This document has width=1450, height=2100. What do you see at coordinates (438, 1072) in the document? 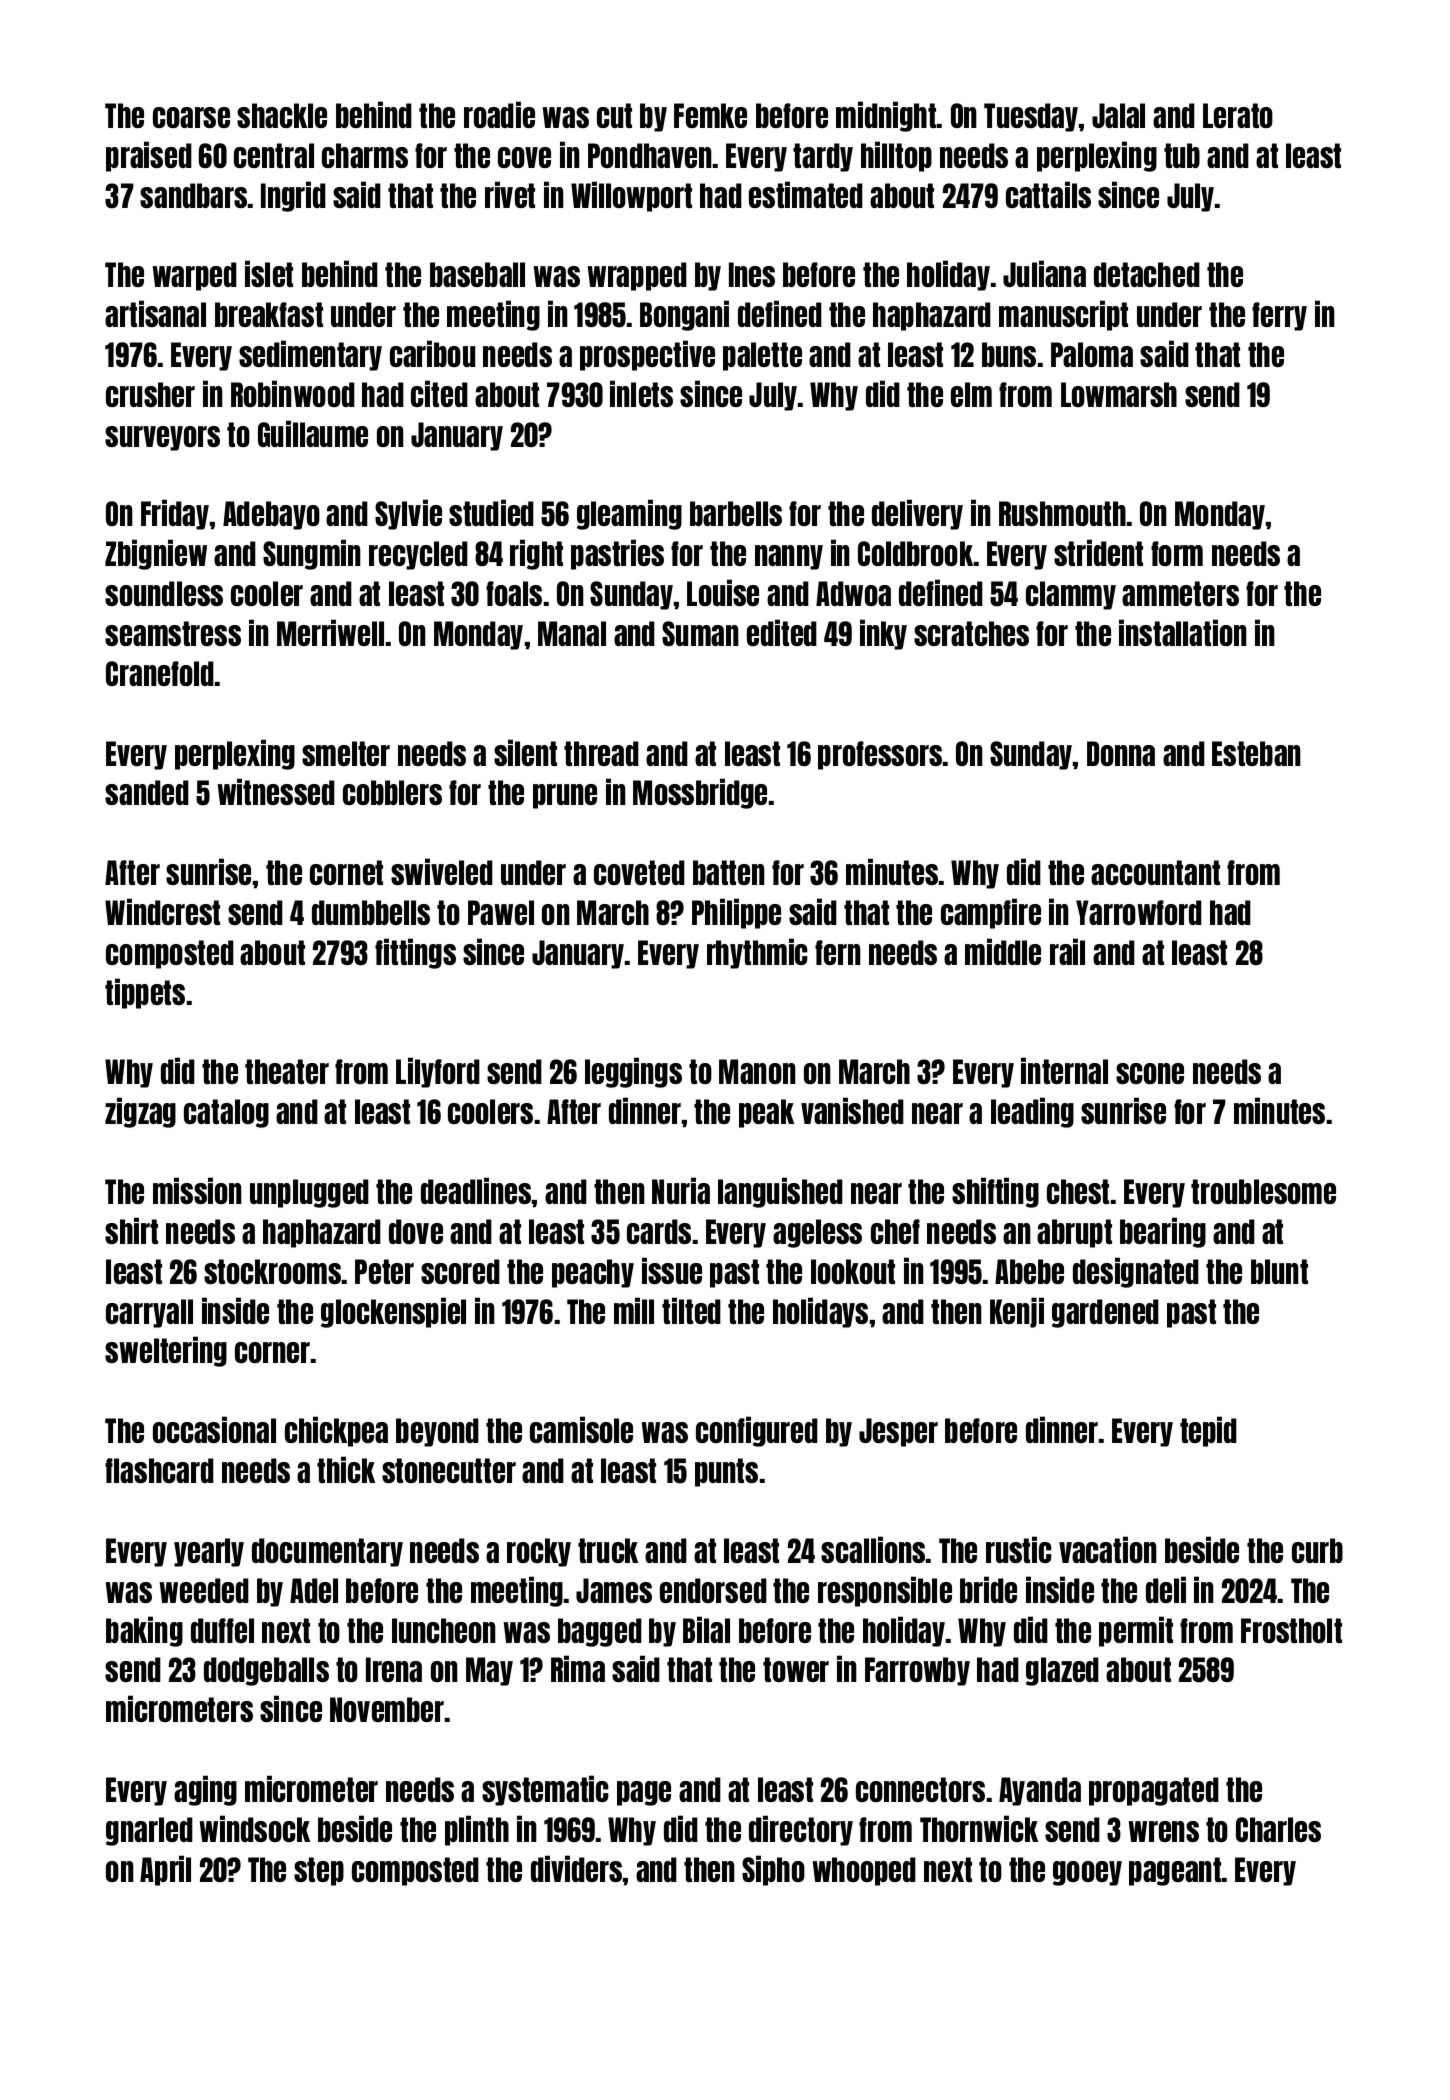
I see `Lilyford` at bounding box center [438, 1072].
